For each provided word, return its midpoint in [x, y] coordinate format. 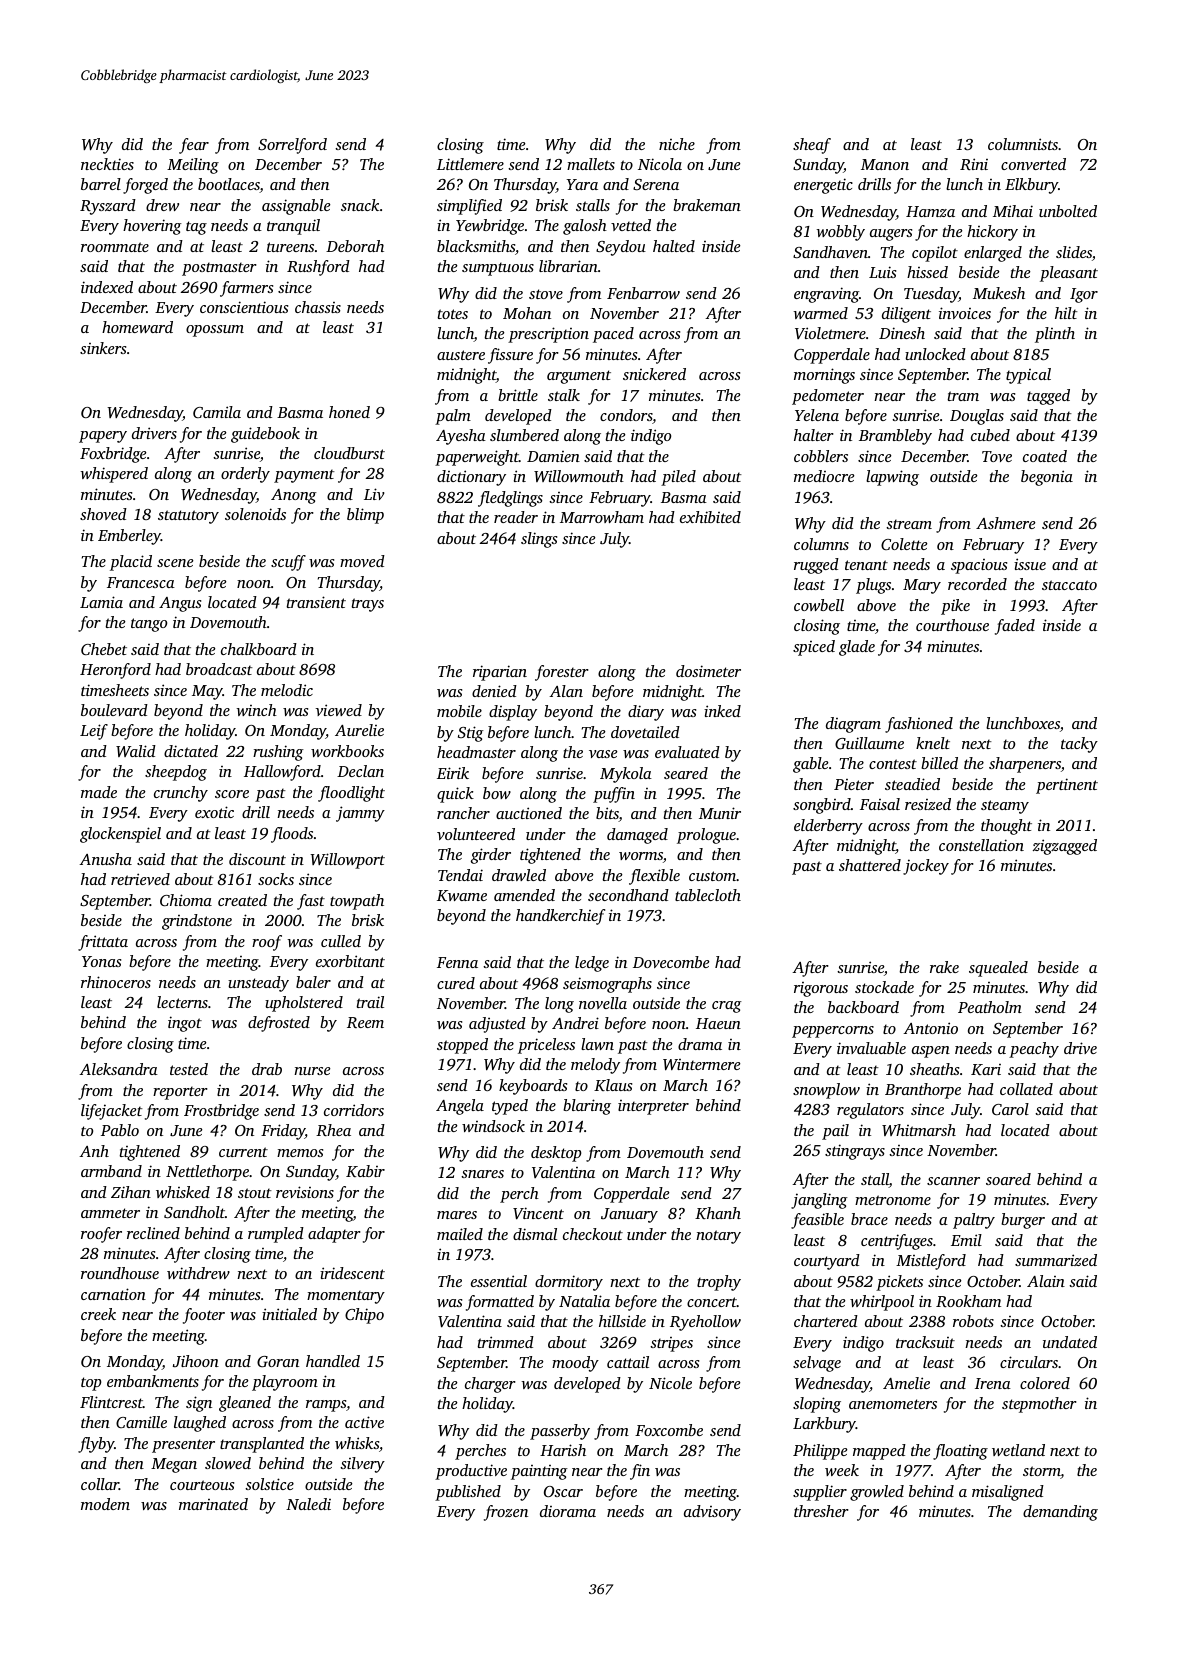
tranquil [293, 227]
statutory [188, 517]
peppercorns [833, 1032]
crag [727, 1007]
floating [960, 1452]
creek [98, 1314]
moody [575, 1364]
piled [678, 478]
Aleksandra [118, 1069]
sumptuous [498, 269]
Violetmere [830, 333]
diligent [906, 315]
